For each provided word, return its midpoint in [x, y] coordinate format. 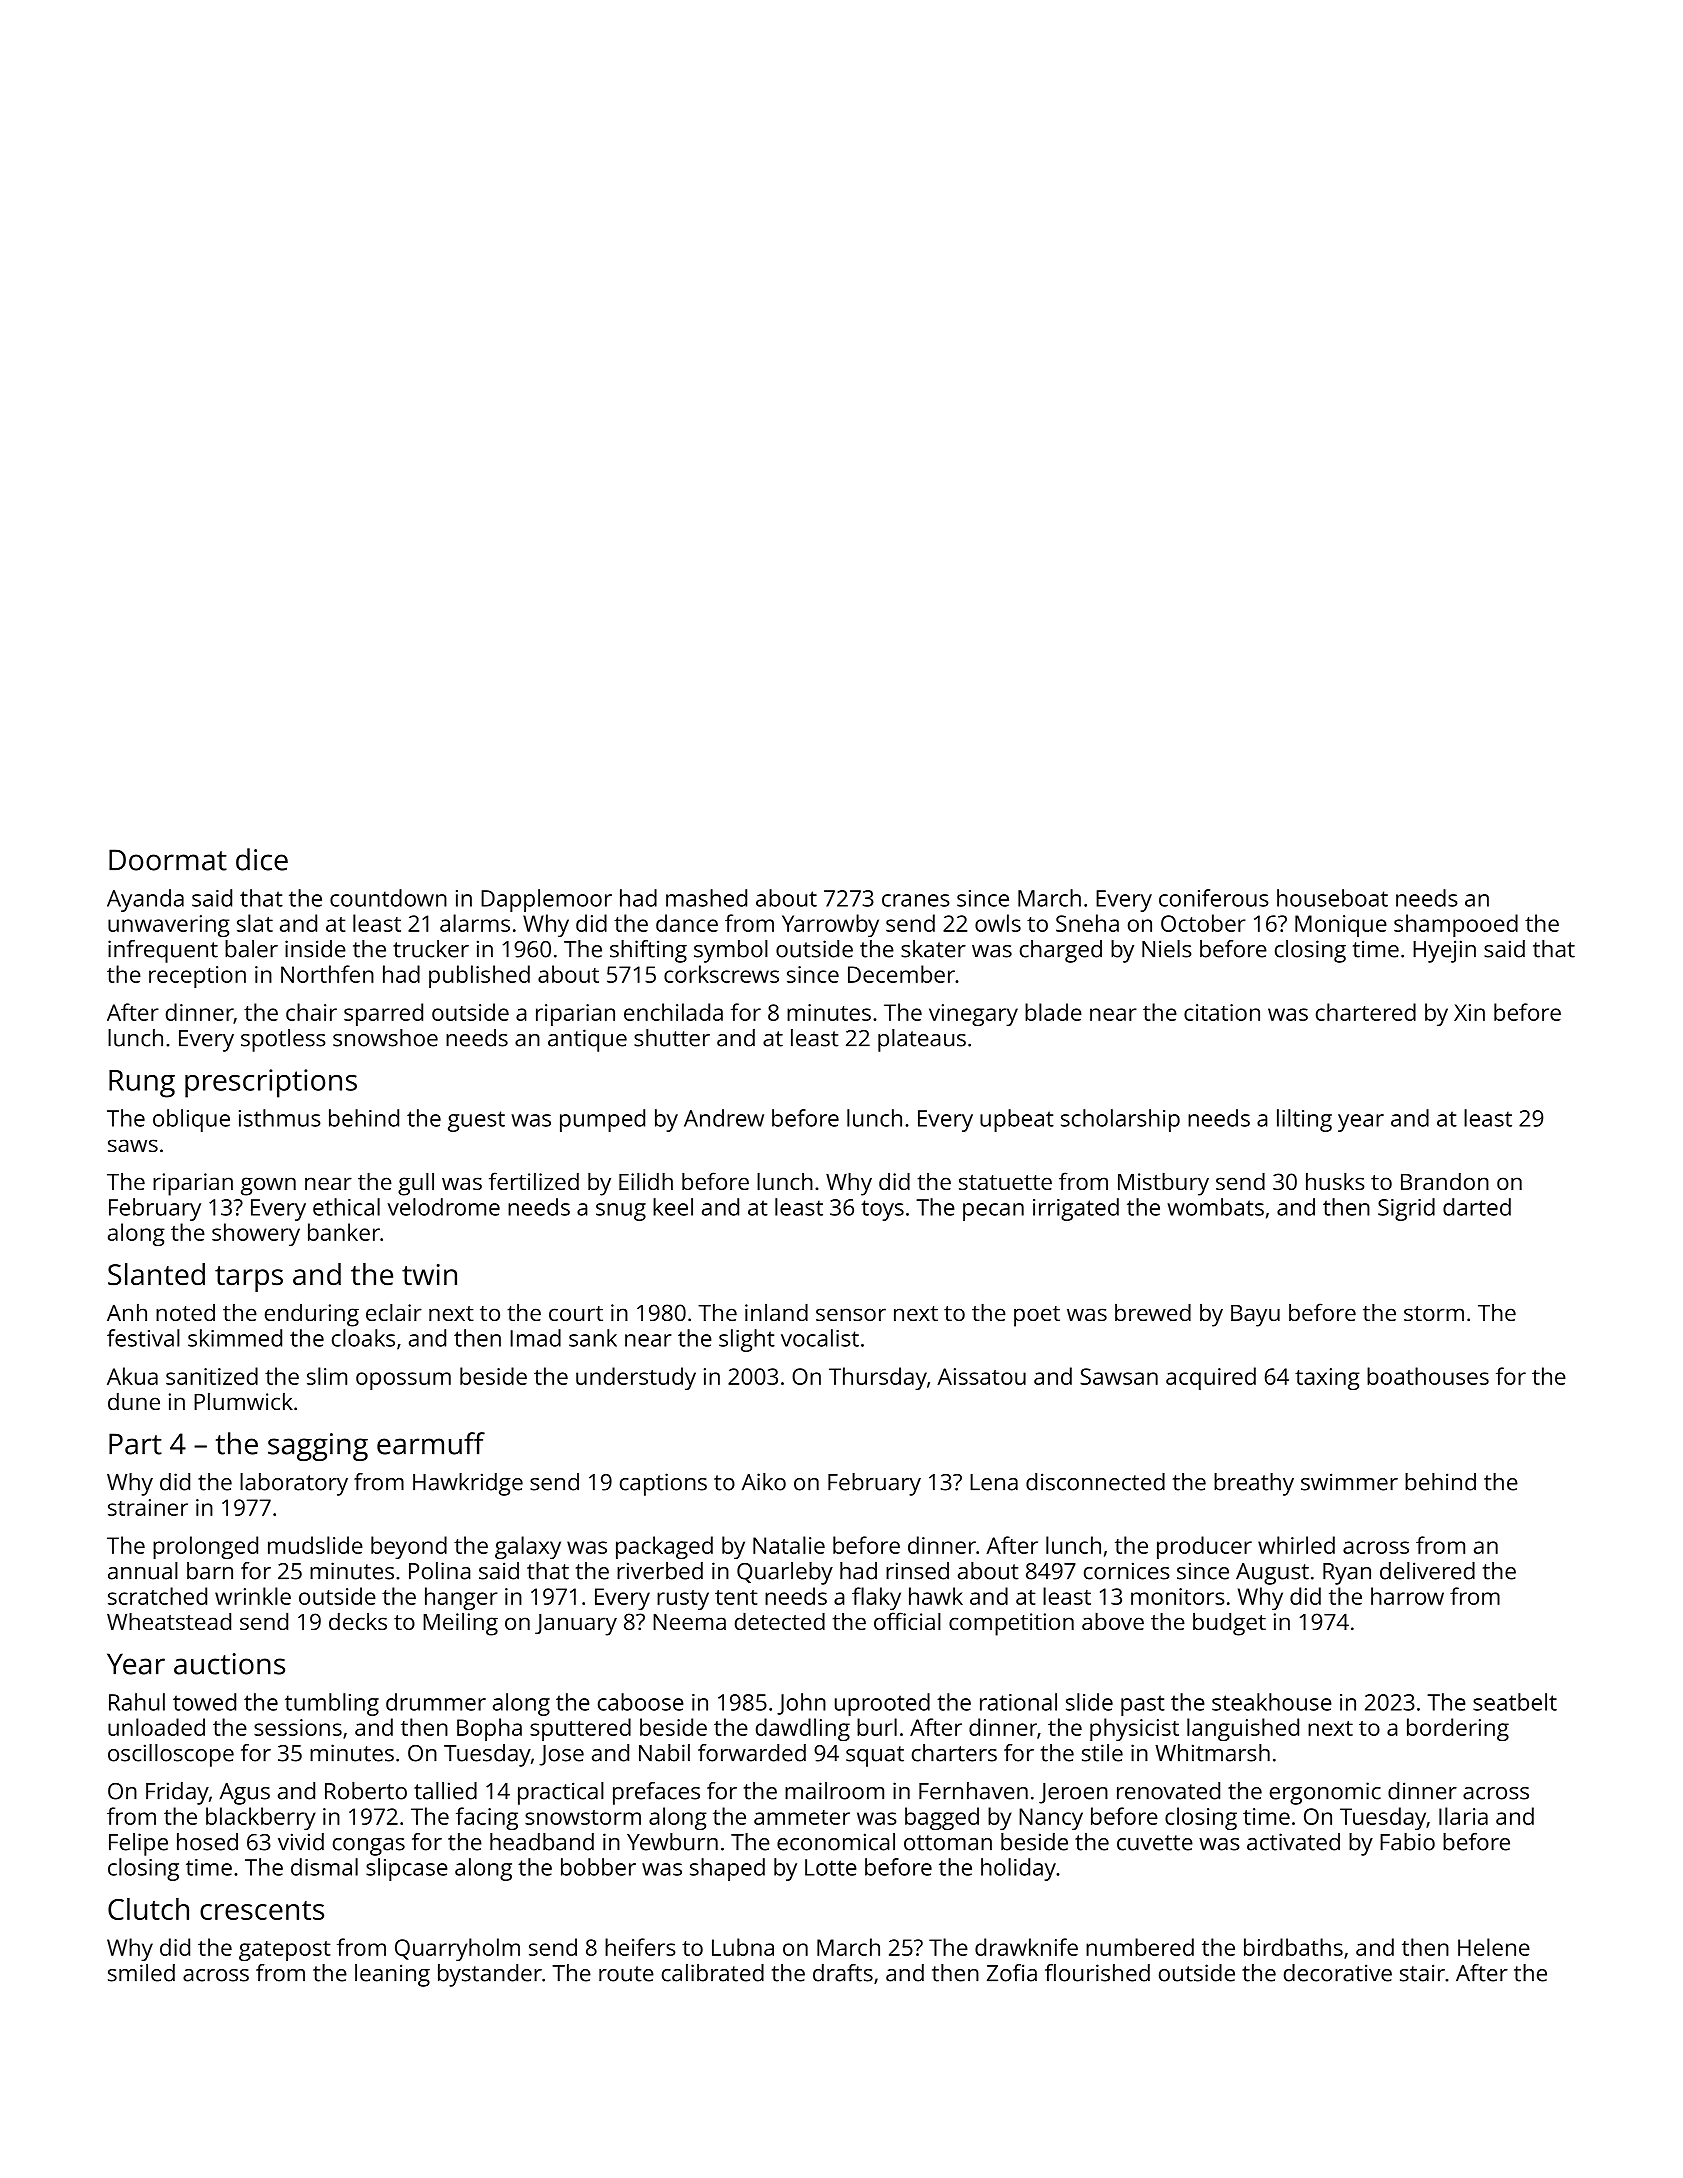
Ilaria [1463, 1816]
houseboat [1332, 898]
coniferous [1214, 898]
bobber [598, 1867]
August [1272, 1574]
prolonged [205, 1547]
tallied [445, 1791]
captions [663, 1484]
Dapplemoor [546, 900]
